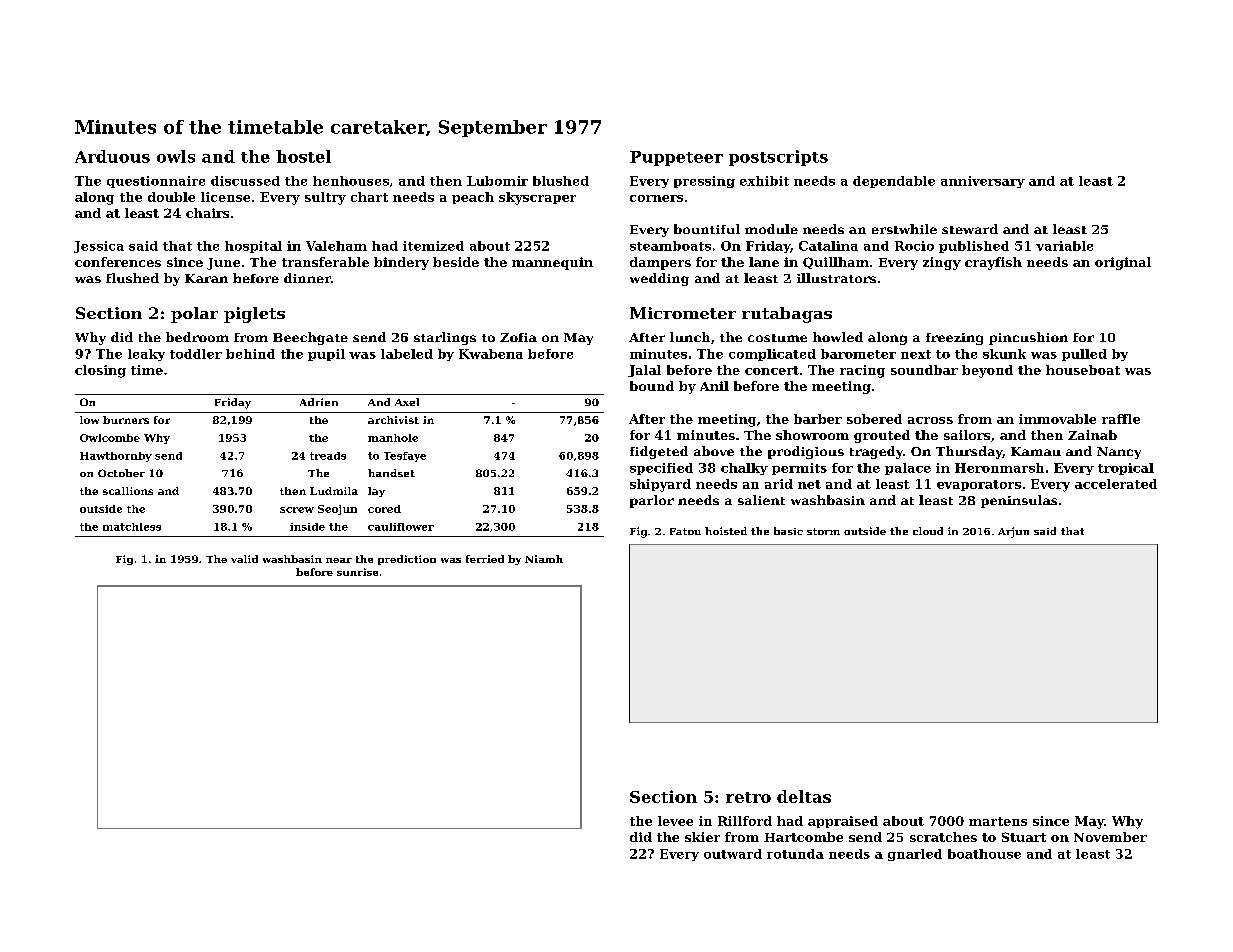 This page has height=952, width=1233. I want to click on Niamh, so click(544, 559).
